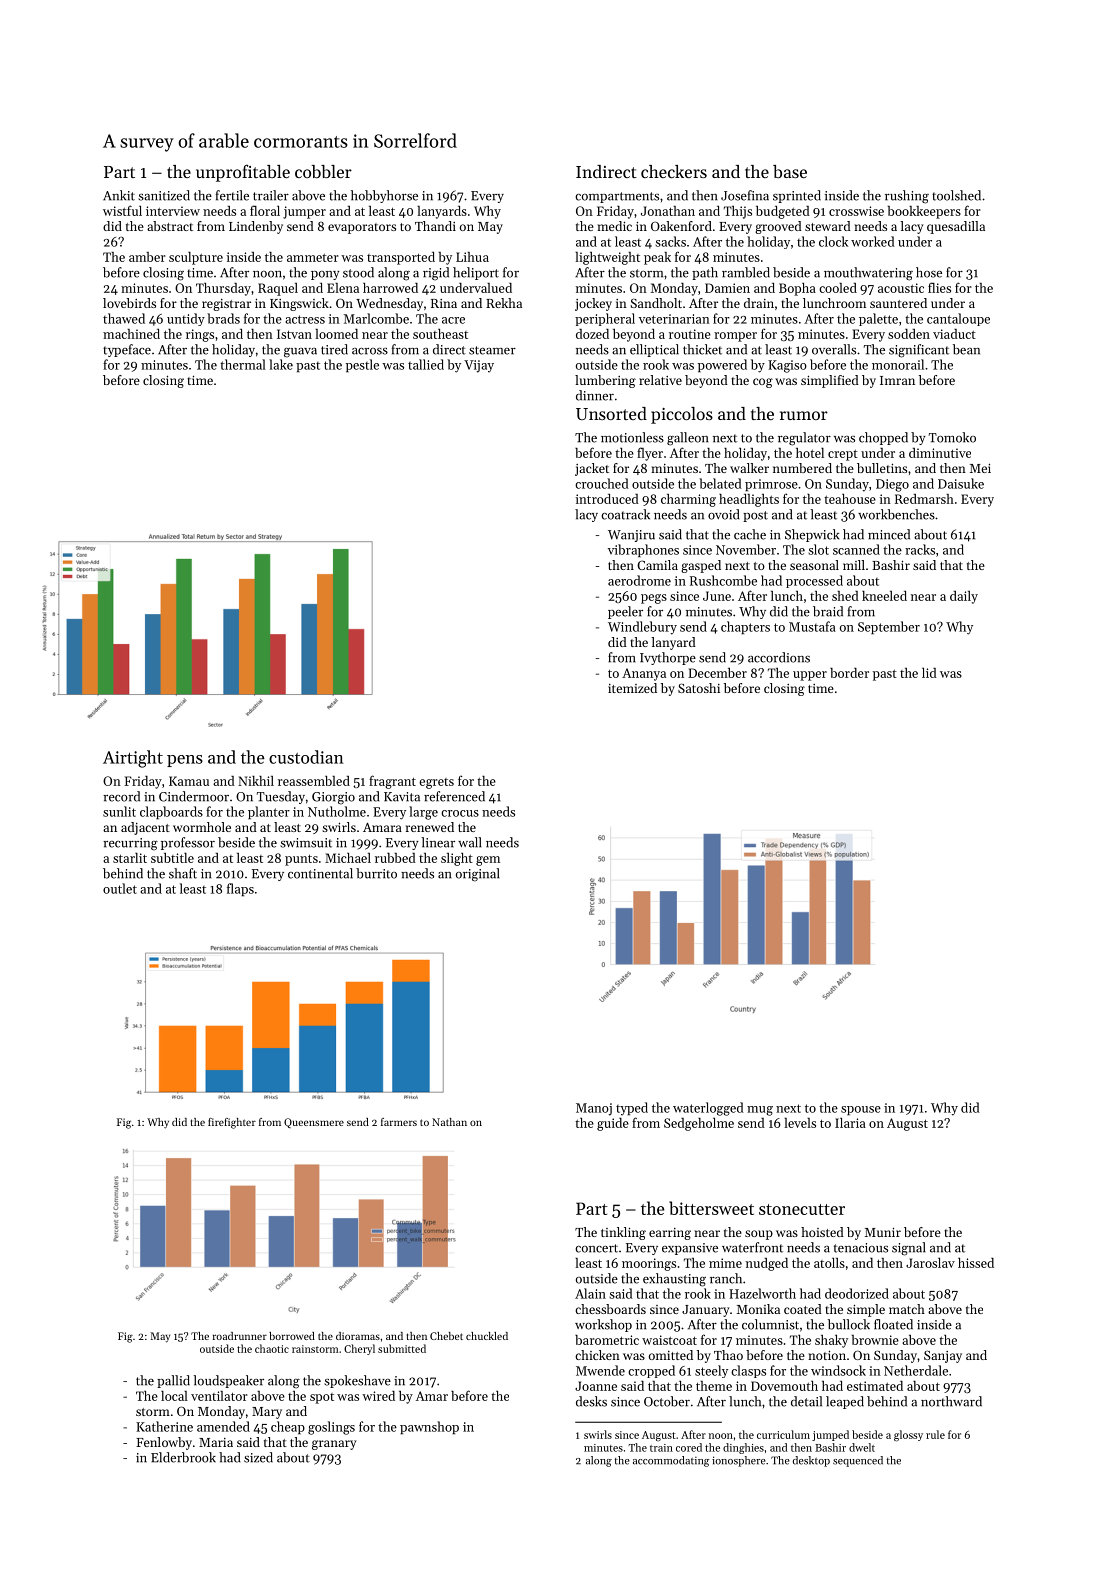 Image resolution: width=1098 pixels, height=1591 pixels. What do you see at coordinates (611, 413) in the screenshot?
I see `Unsorted` at bounding box center [611, 413].
